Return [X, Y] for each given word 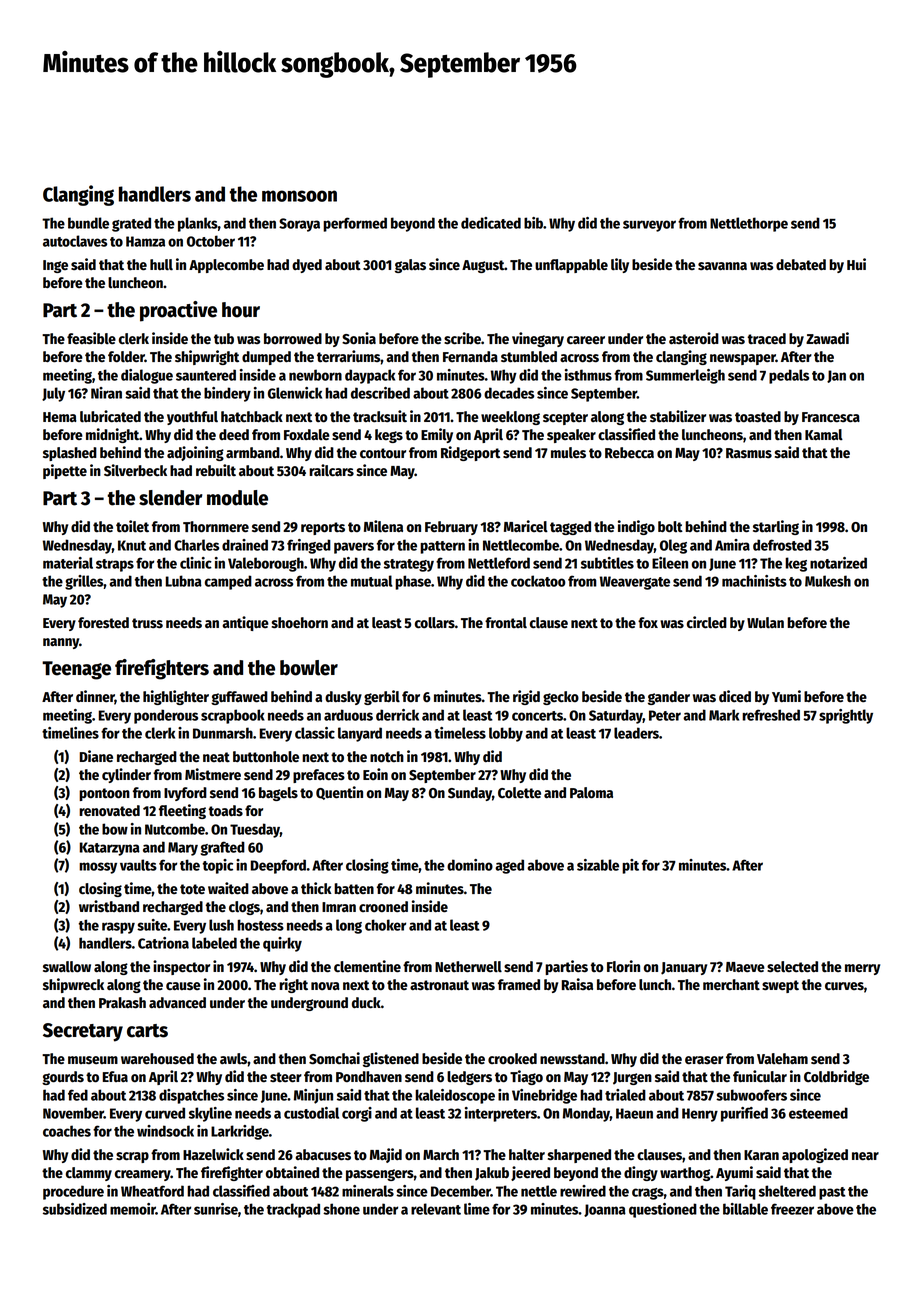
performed [355, 224]
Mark [724, 715]
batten [354, 889]
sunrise [216, 1209]
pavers [354, 548]
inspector [181, 967]
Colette [519, 793]
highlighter [176, 697]
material [68, 563]
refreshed [771, 715]
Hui [856, 264]
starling [776, 527]
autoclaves [75, 241]
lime [477, 1209]
